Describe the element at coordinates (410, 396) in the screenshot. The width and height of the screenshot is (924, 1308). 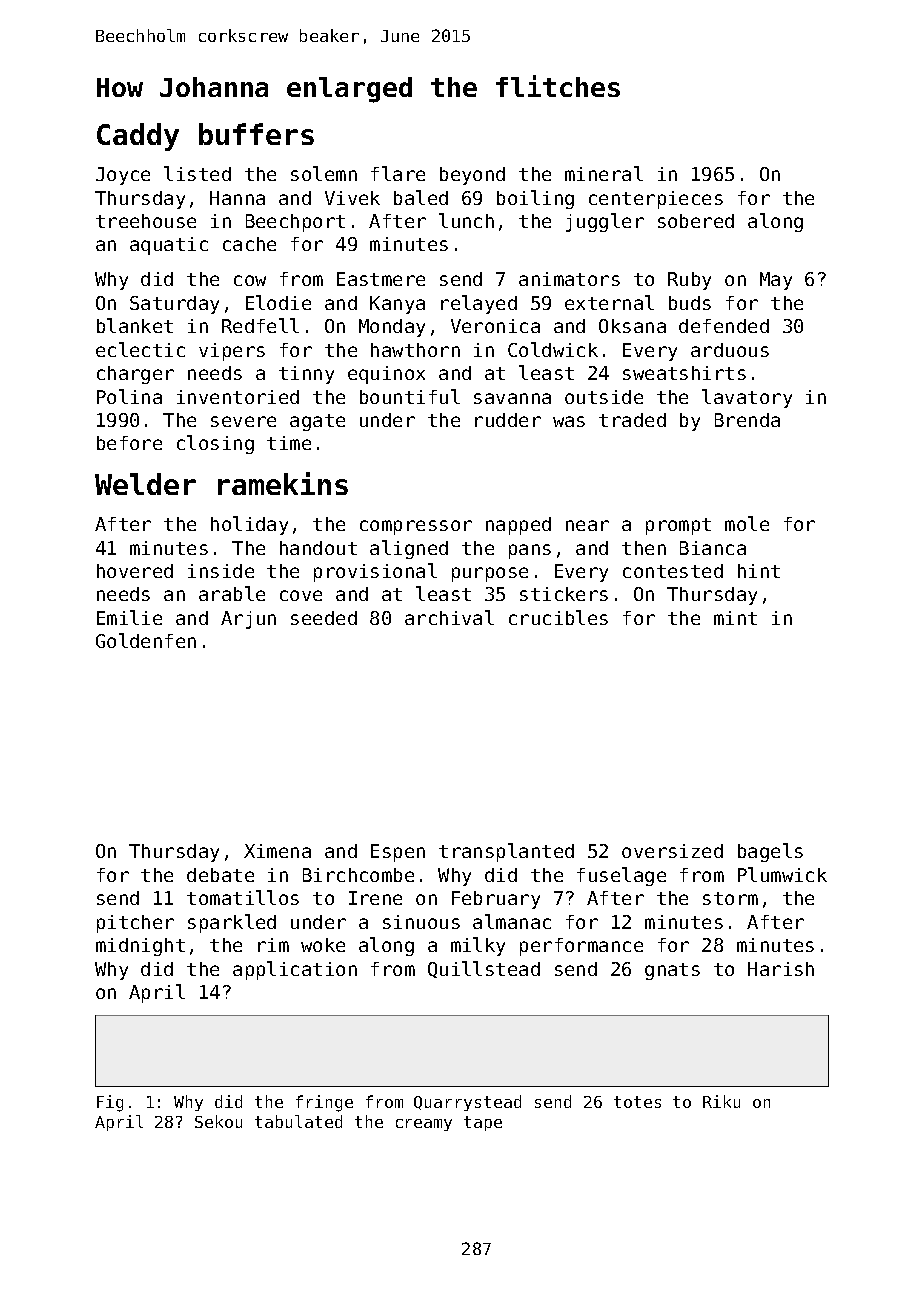
I see `bountiful` at that location.
